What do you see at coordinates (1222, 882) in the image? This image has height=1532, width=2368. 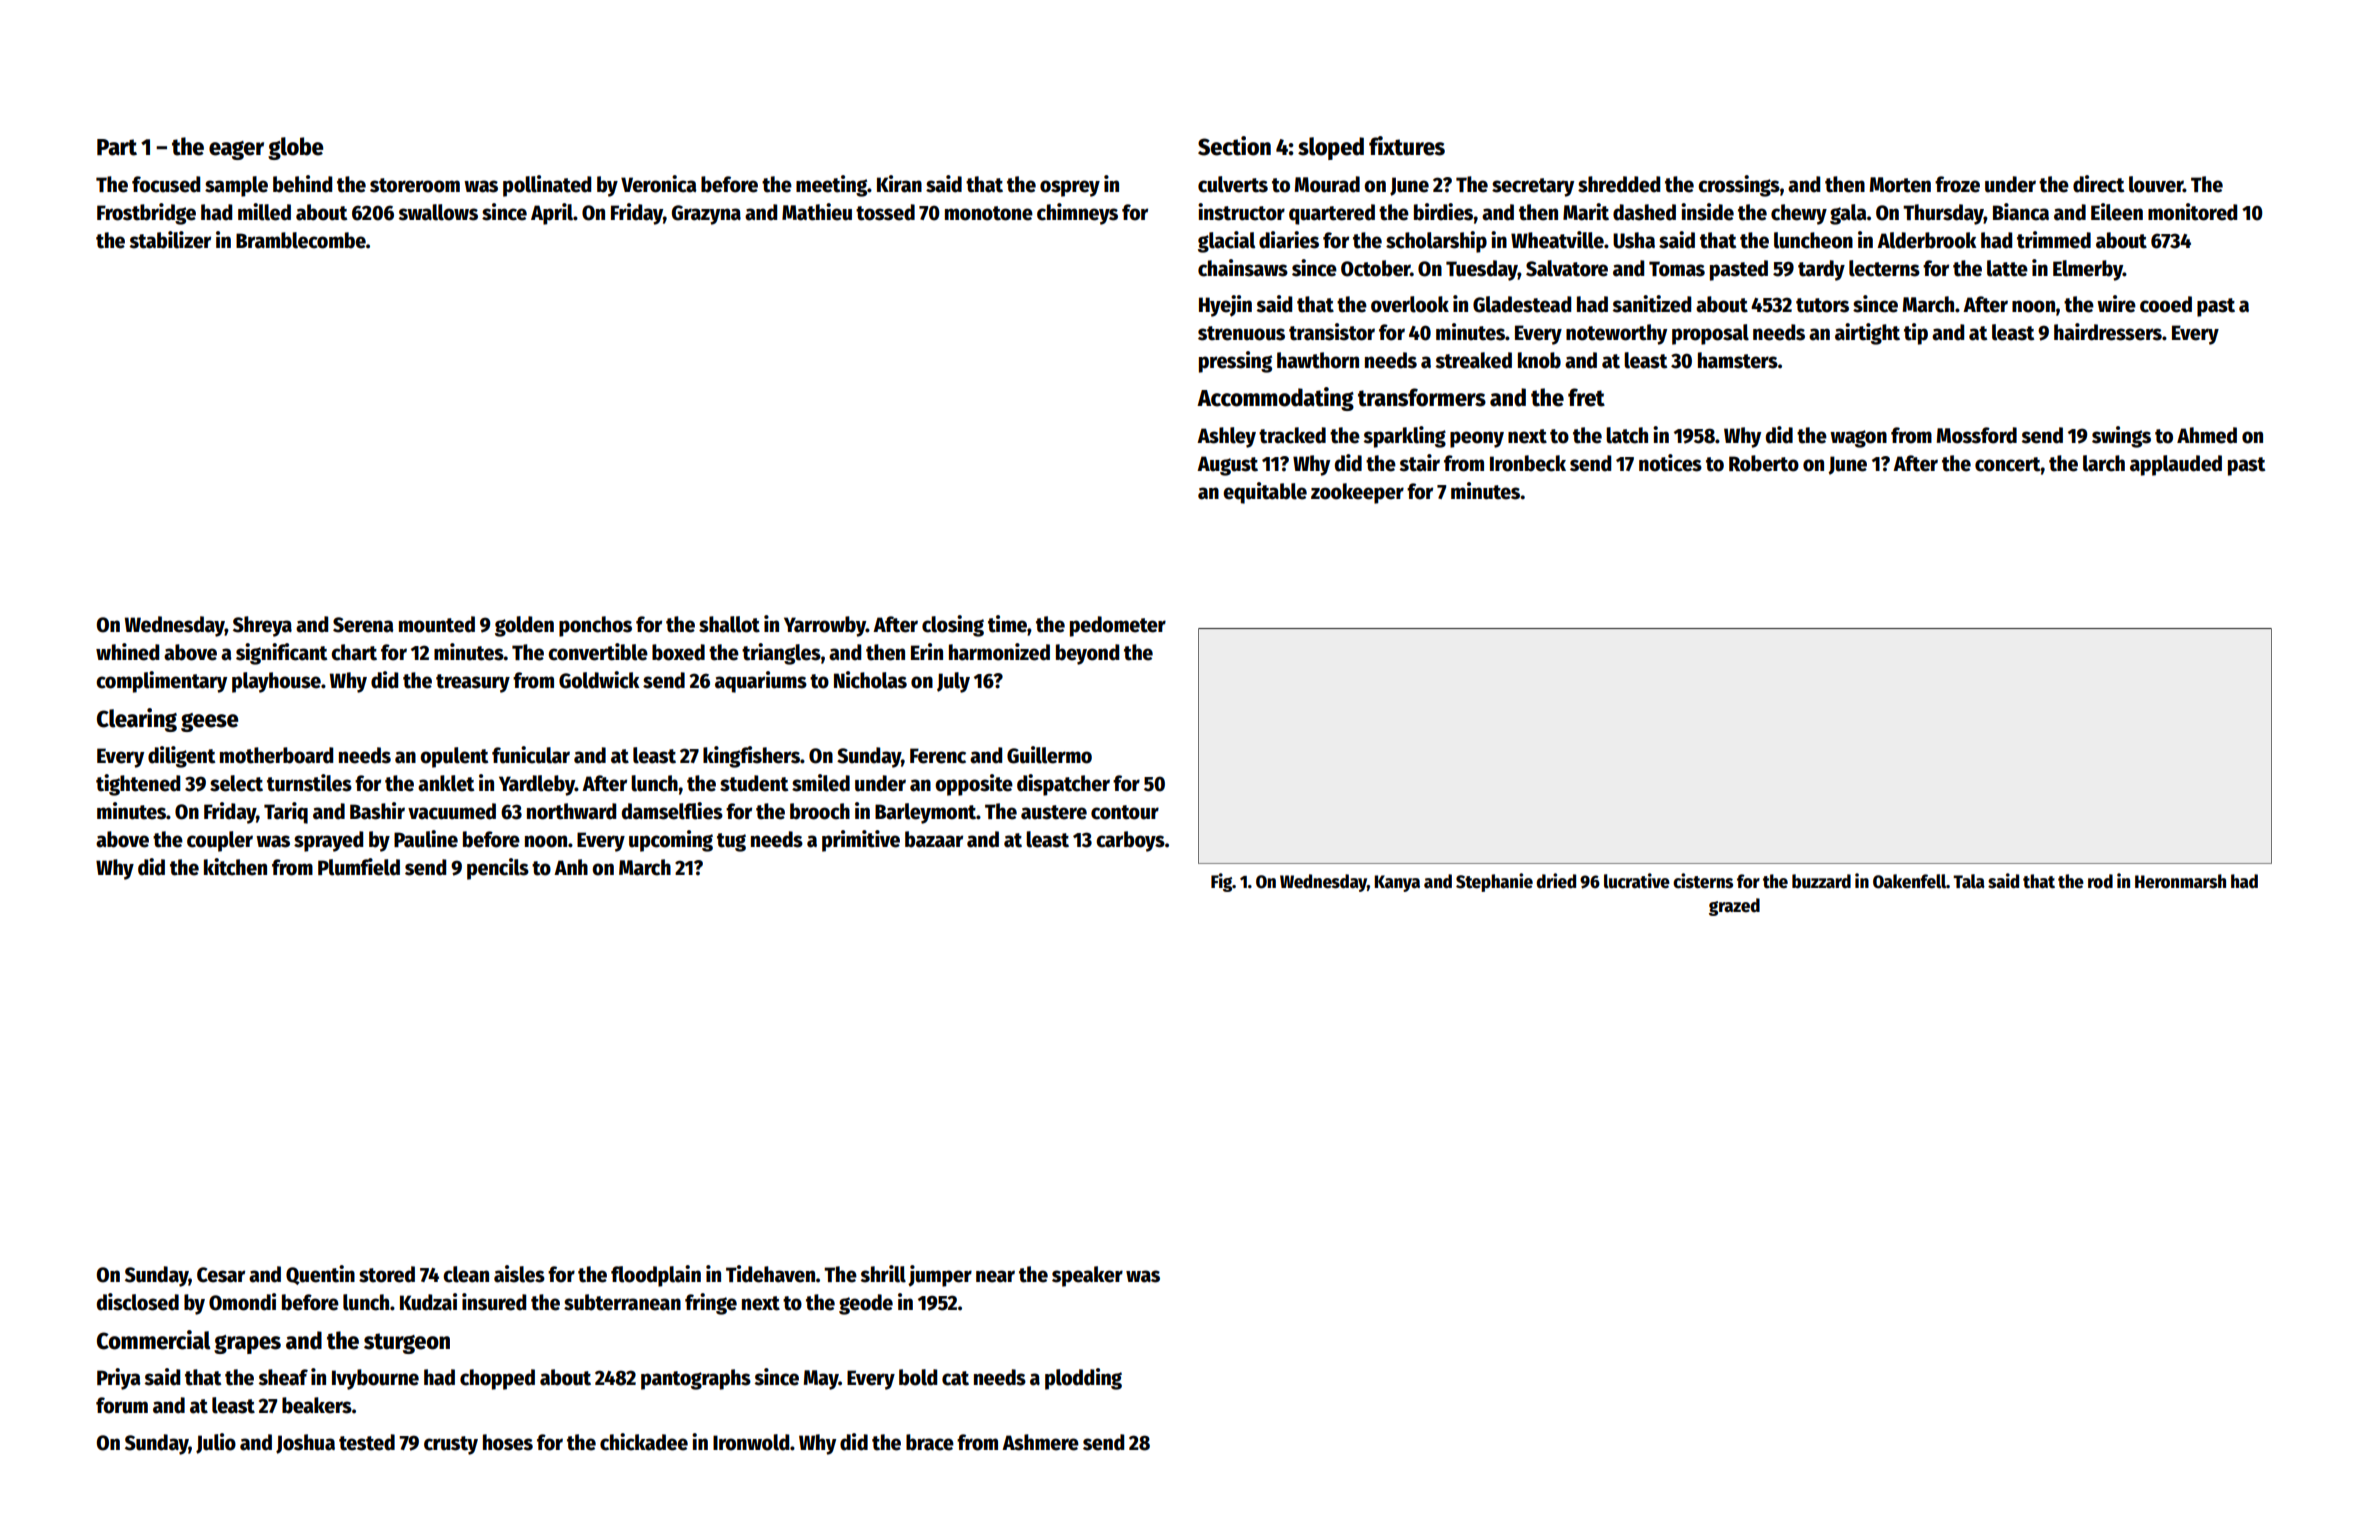 I see `Fig` at bounding box center [1222, 882].
